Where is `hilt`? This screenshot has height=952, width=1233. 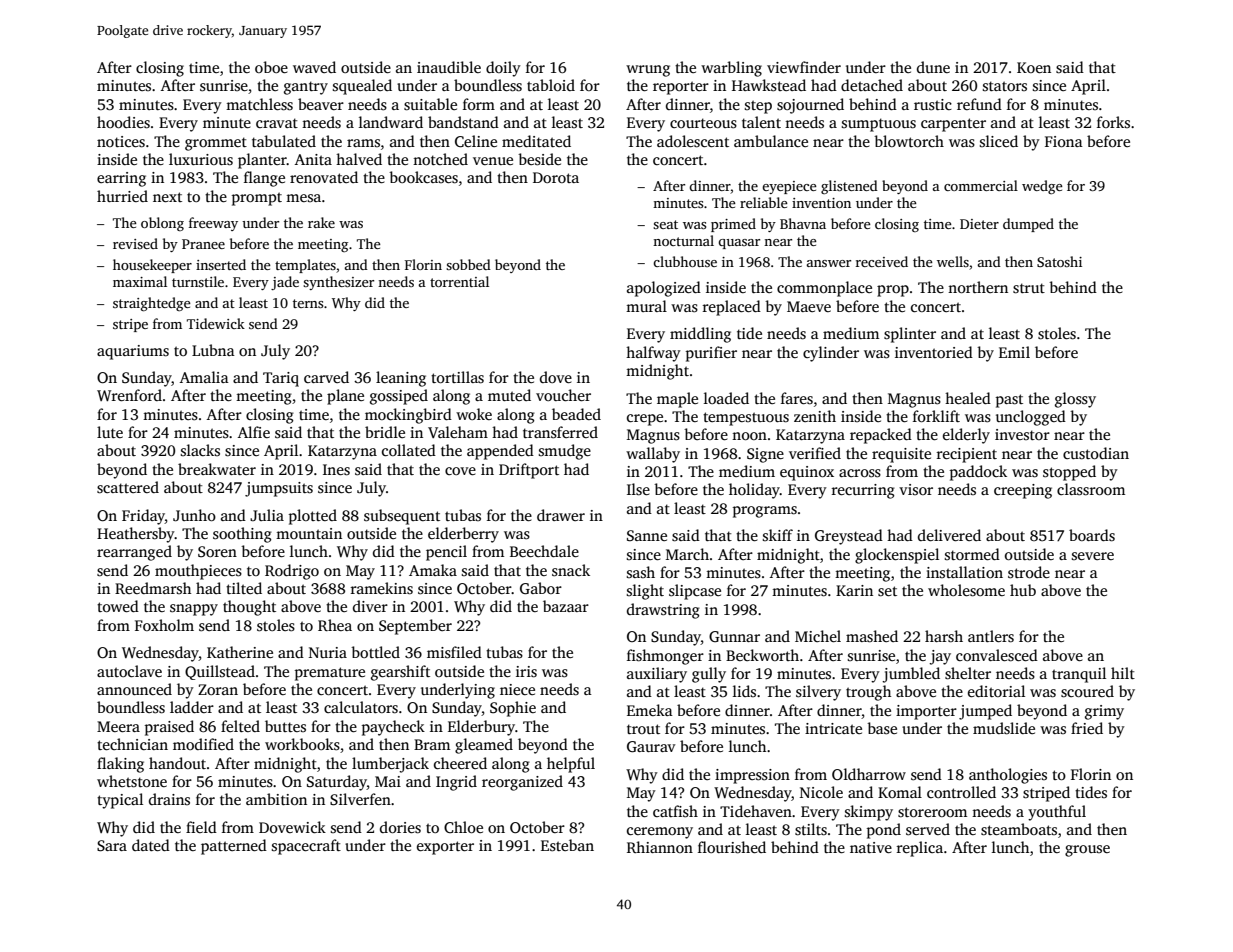
hilt is located at coordinates (1123, 673).
